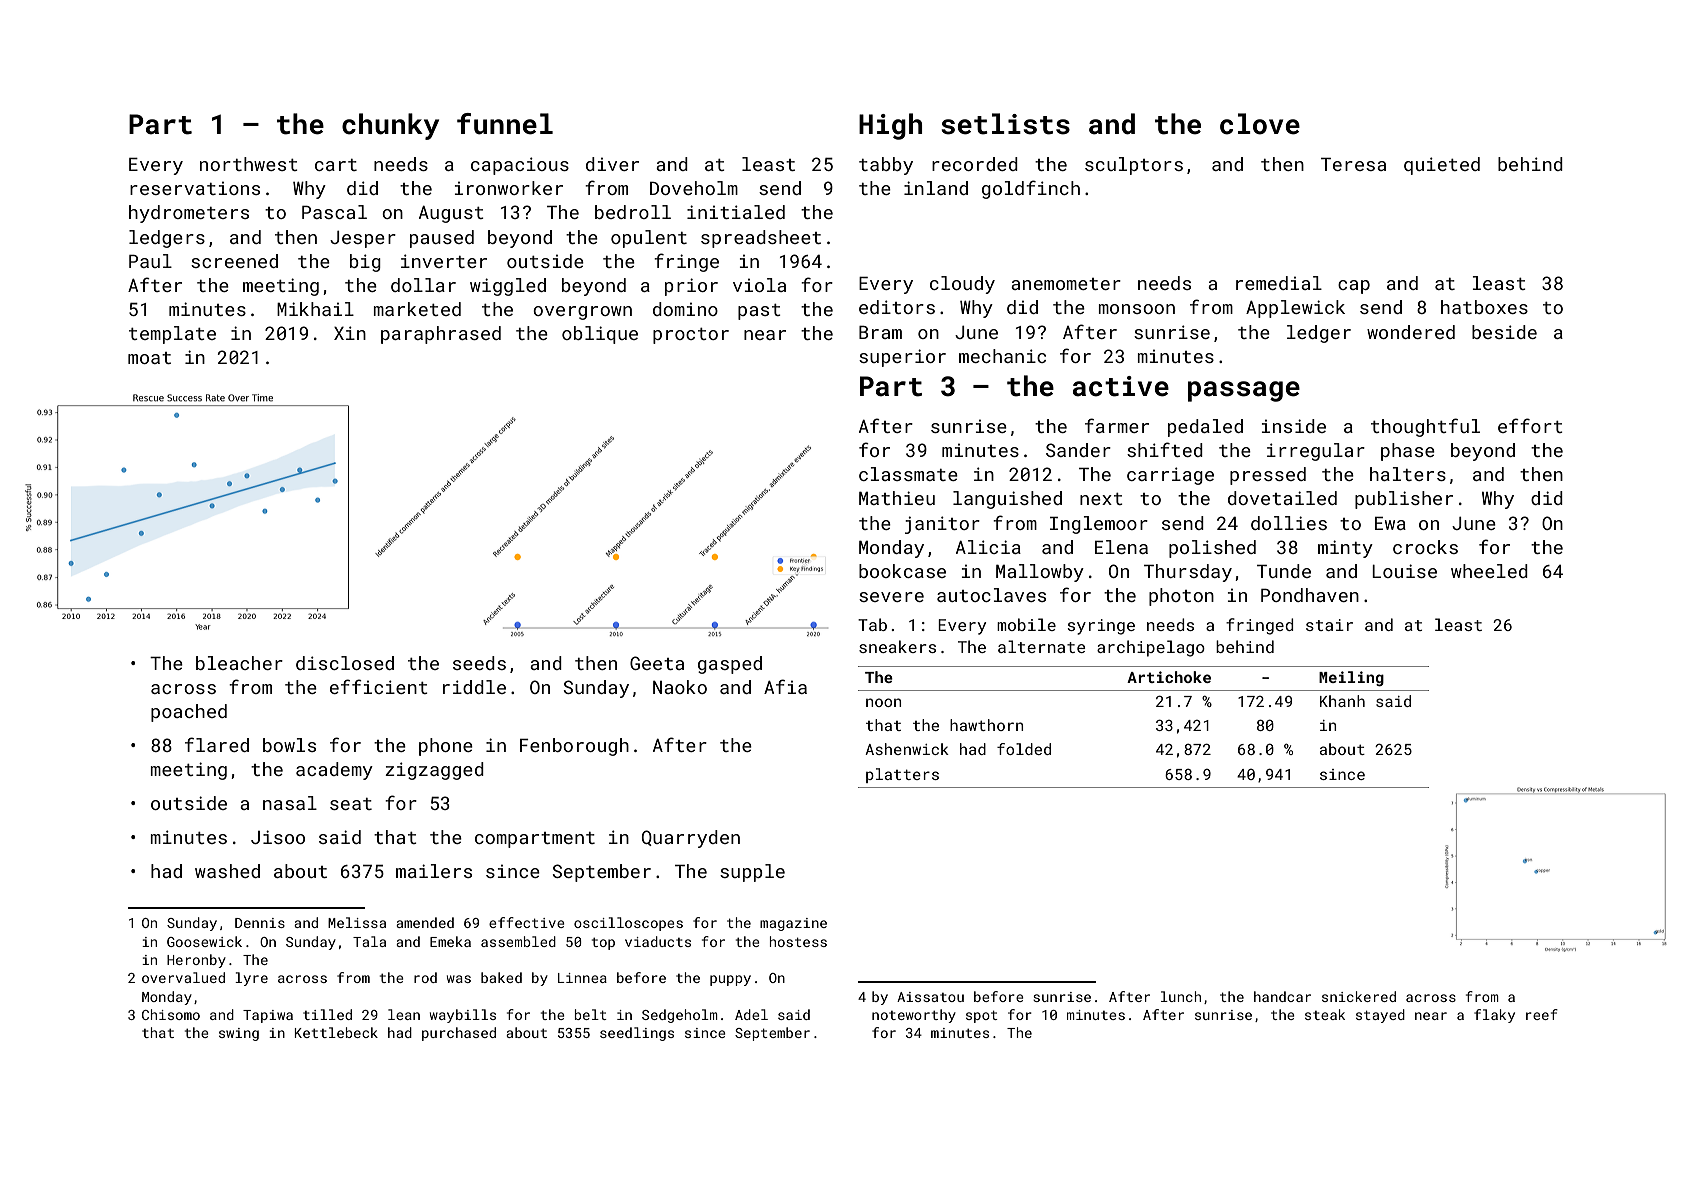 This screenshot has width=1692, height=1196. What do you see at coordinates (149, 358) in the screenshot?
I see `moat` at bounding box center [149, 358].
